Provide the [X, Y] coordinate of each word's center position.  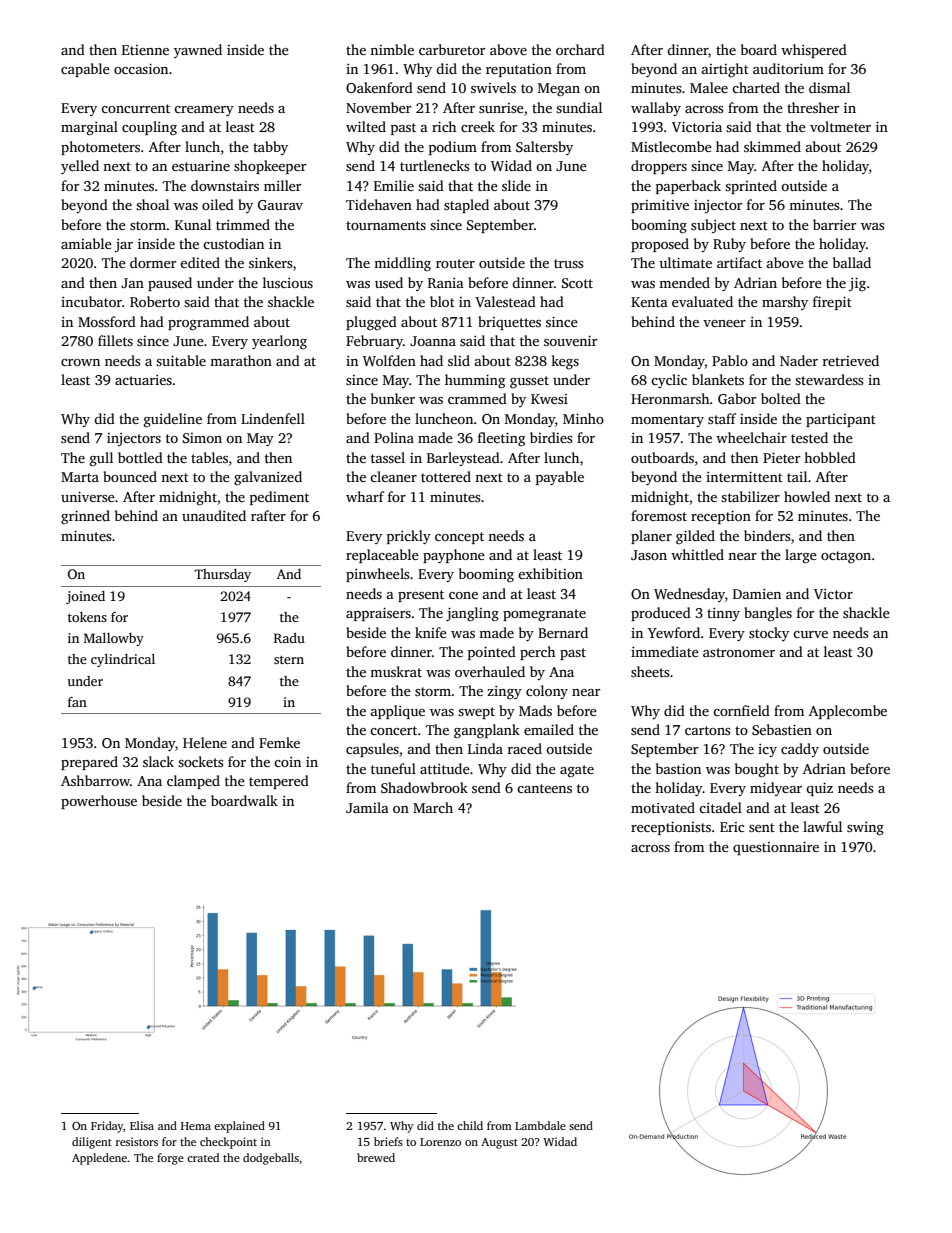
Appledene [99, 1159]
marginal [89, 128]
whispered [814, 51]
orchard [580, 49]
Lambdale [540, 1125]
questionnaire [776, 848]
